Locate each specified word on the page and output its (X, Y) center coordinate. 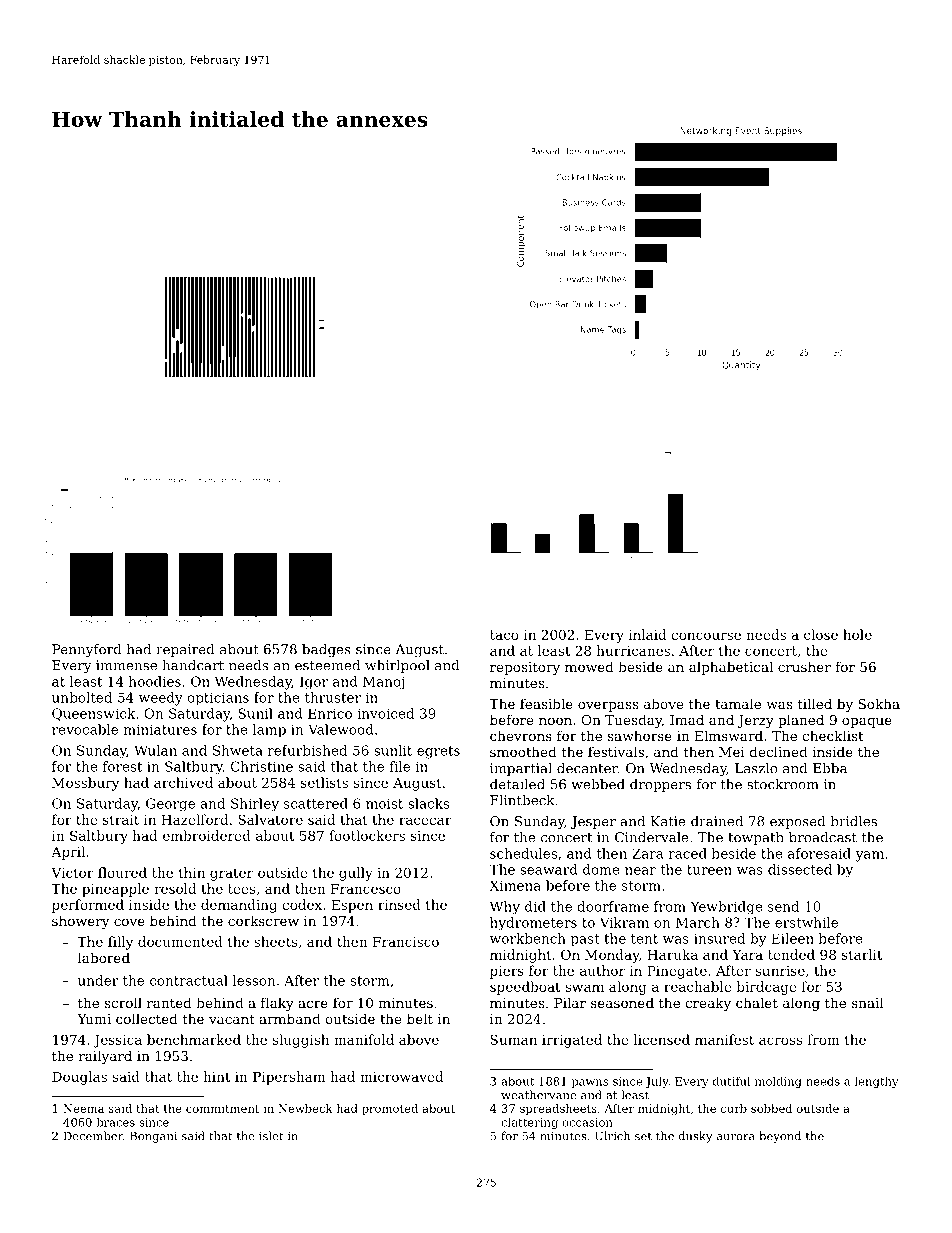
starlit (862, 954)
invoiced (385, 713)
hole (857, 634)
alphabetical (731, 668)
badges (326, 650)
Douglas (79, 1078)
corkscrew (263, 920)
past (585, 940)
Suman (514, 1039)
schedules (523, 853)
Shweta (238, 750)
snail (867, 1002)
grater (231, 874)
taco (504, 635)
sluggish (301, 1041)
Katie (668, 821)
